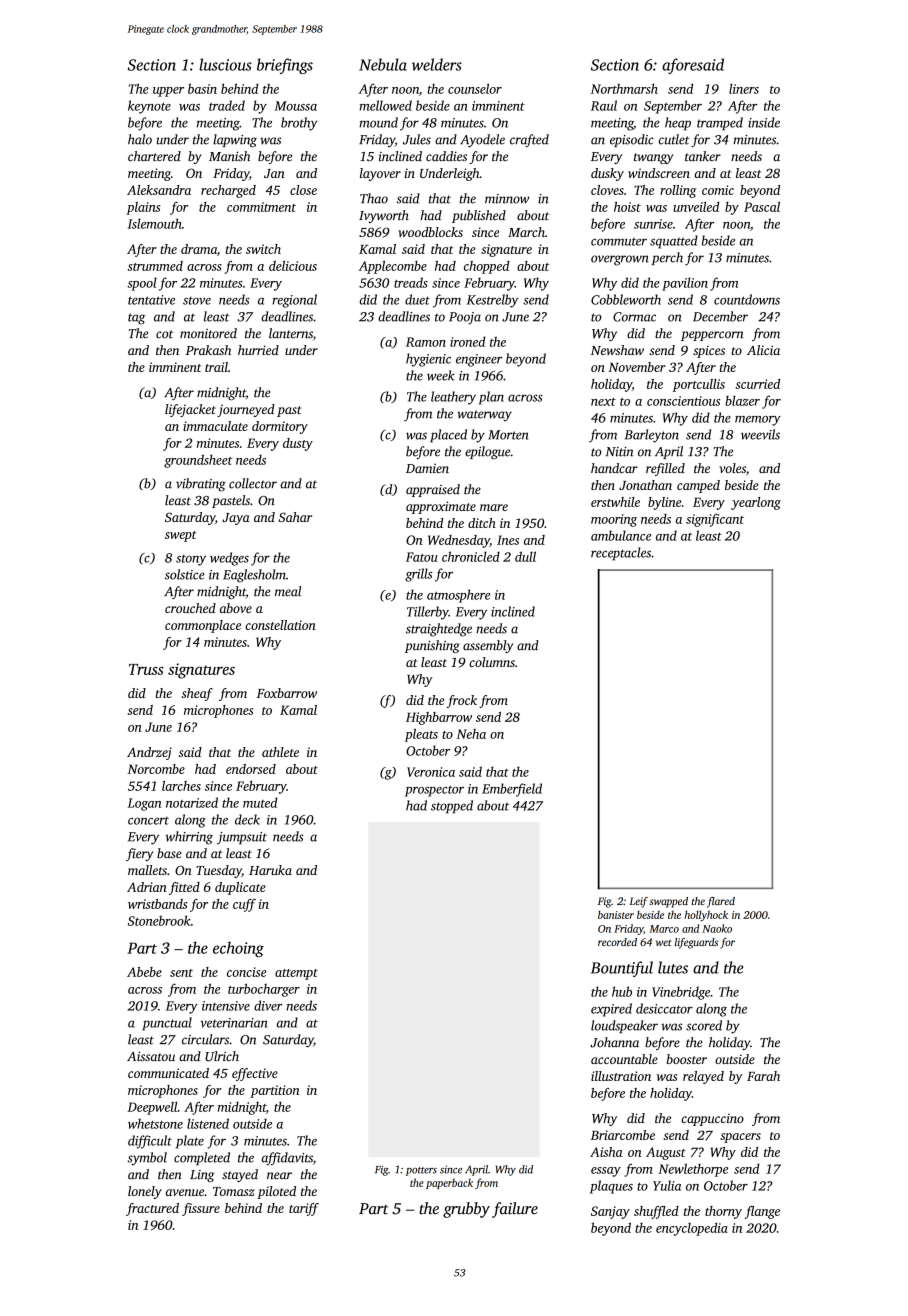 This screenshot has height=1316, width=908. I want to click on lifejacket, so click(190, 410).
